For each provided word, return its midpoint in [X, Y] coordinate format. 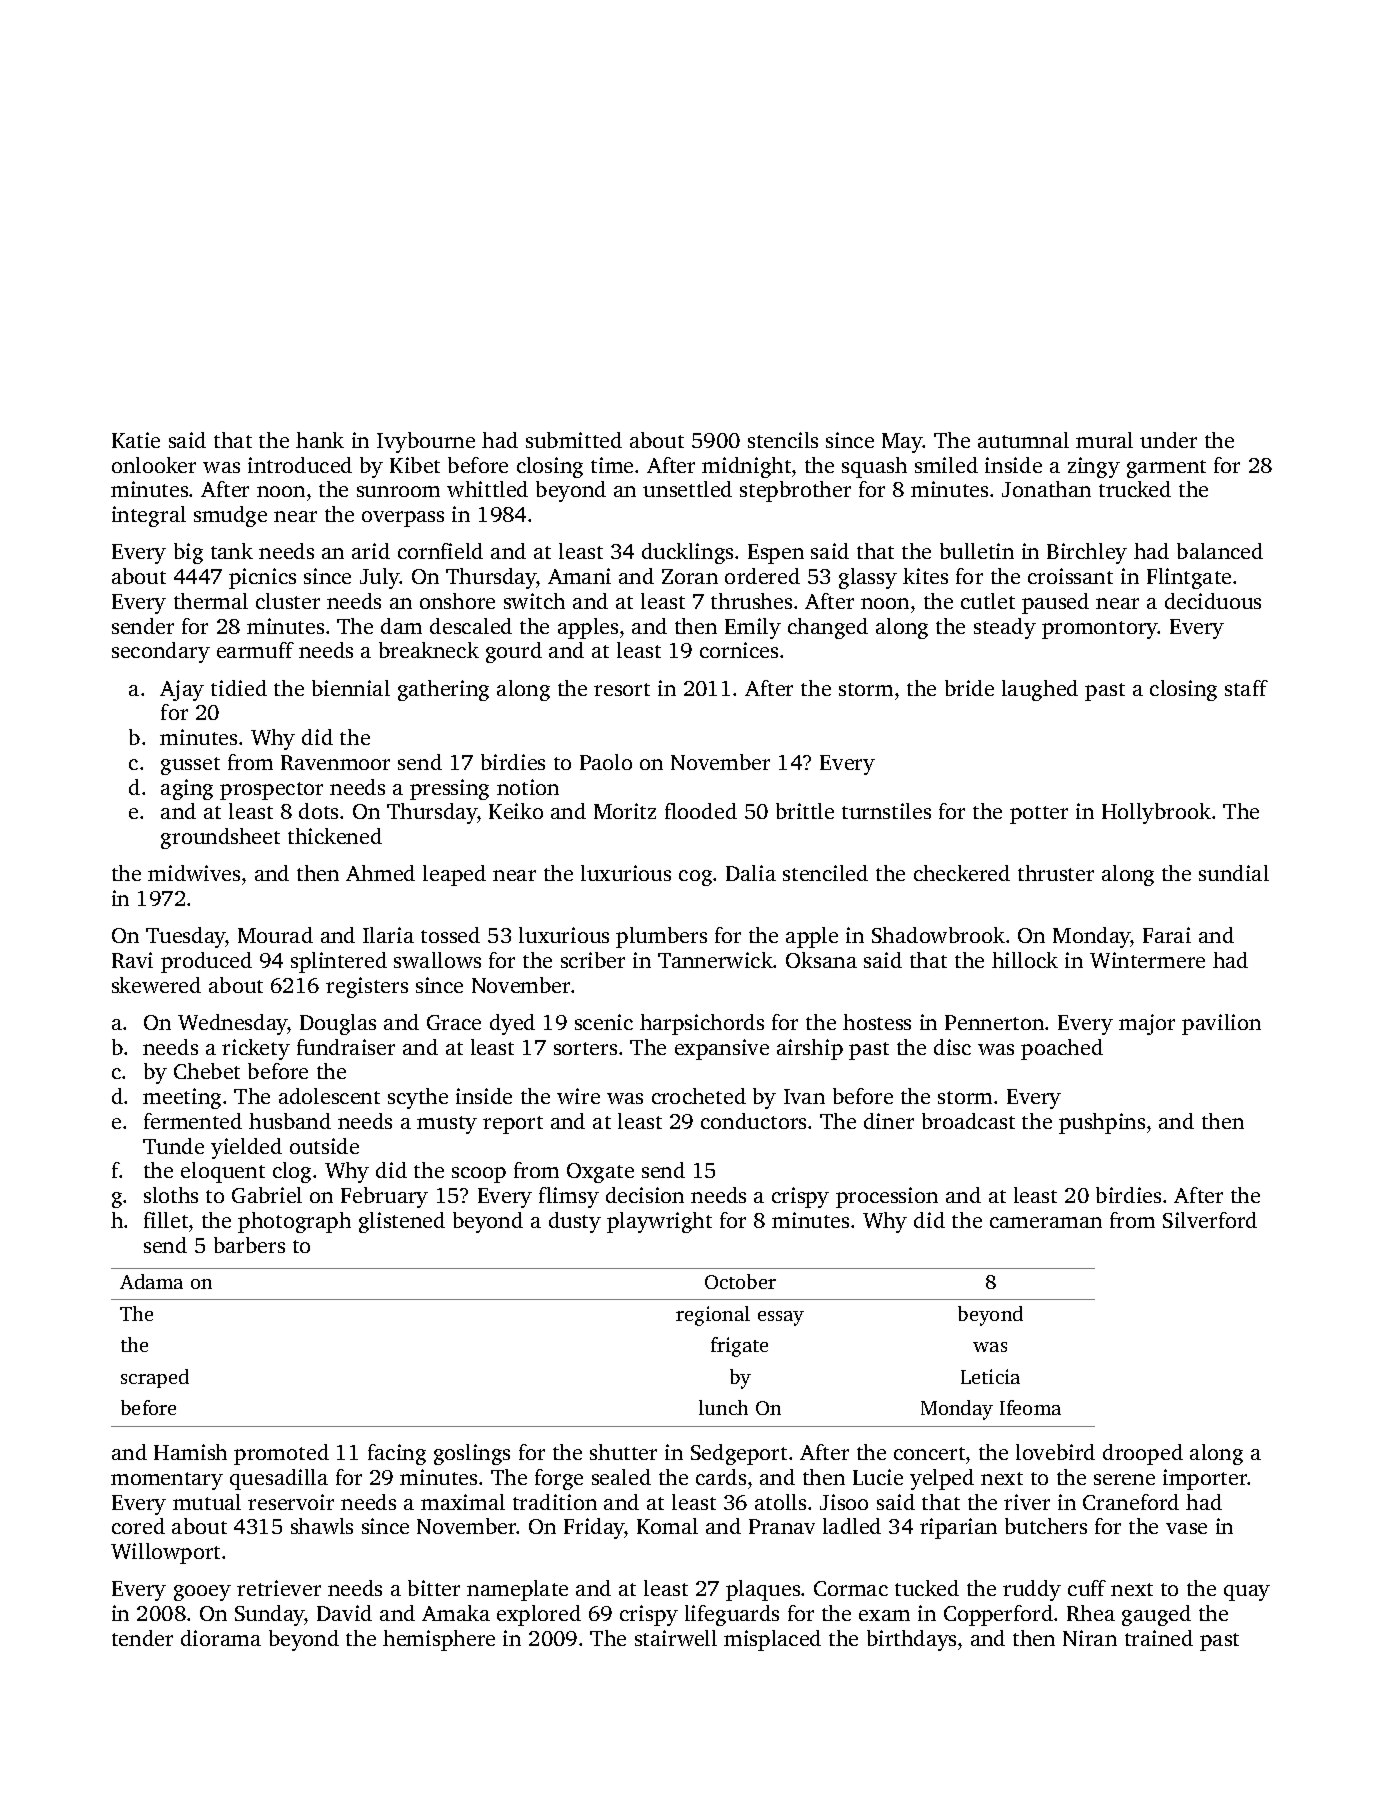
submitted [574, 440]
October [740, 1281]
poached [1062, 1049]
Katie [136, 440]
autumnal [1023, 440]
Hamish [190, 1452]
